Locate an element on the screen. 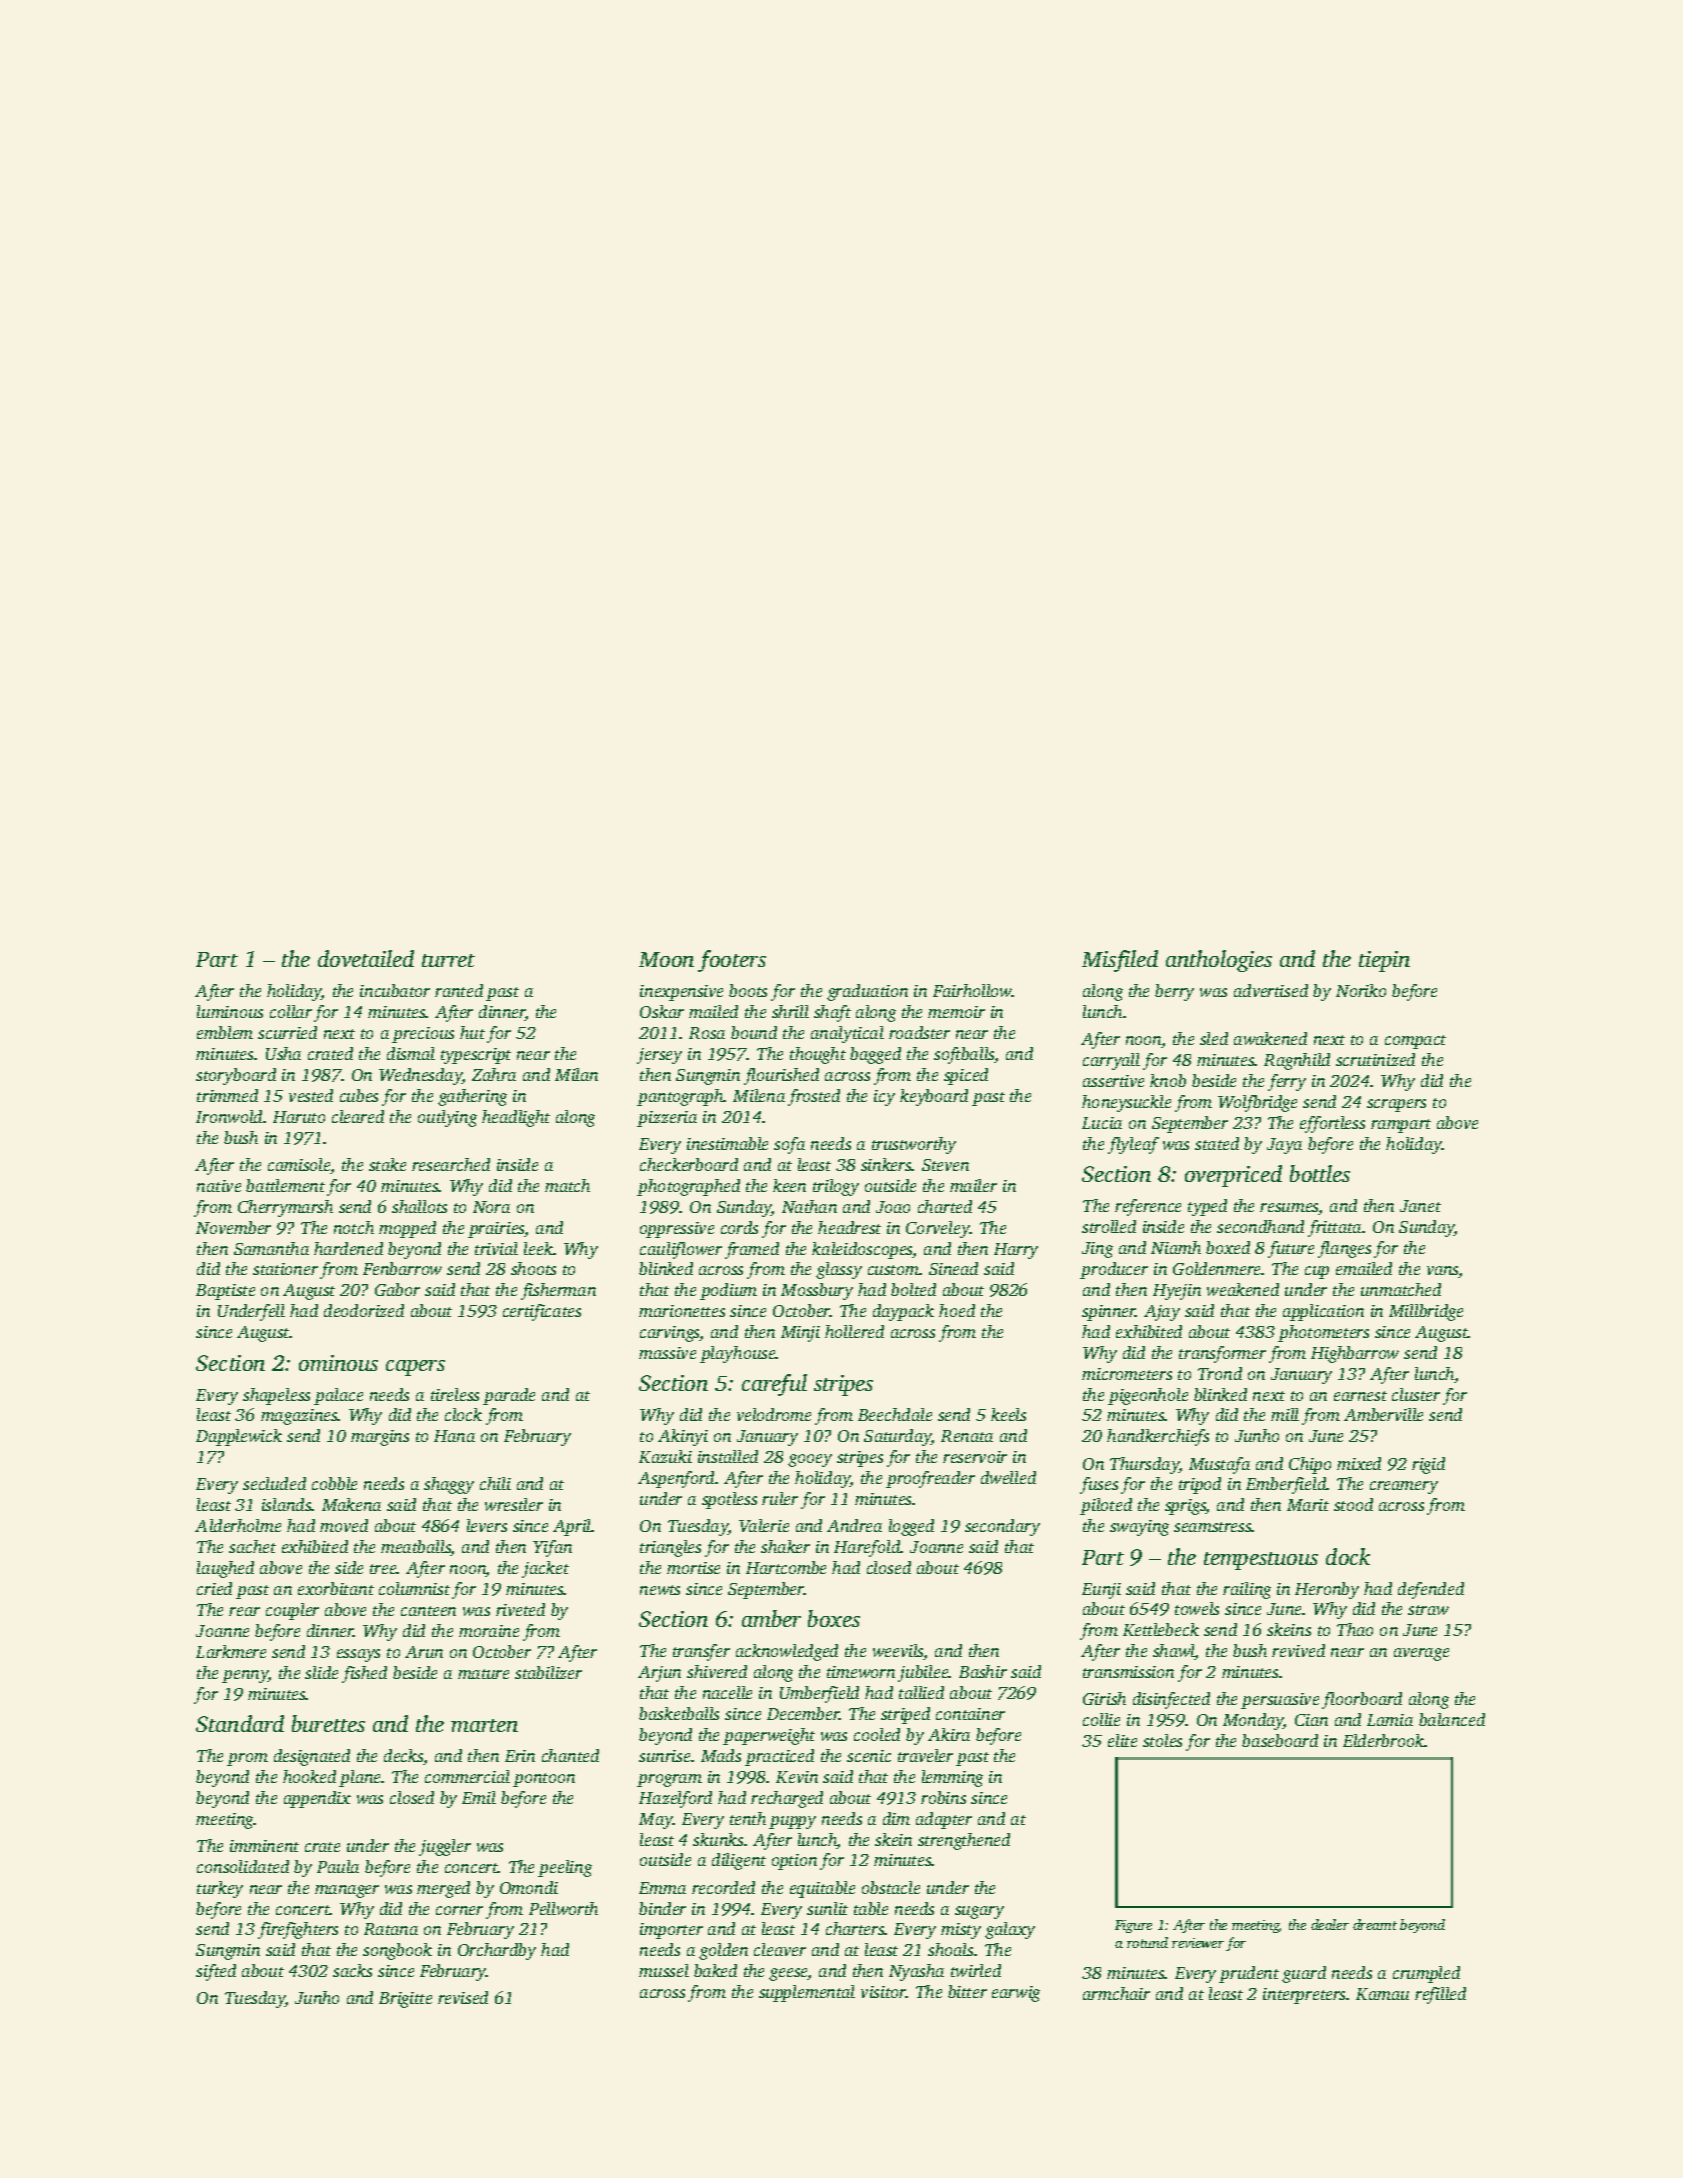  Brigitte is located at coordinates (405, 2000).
